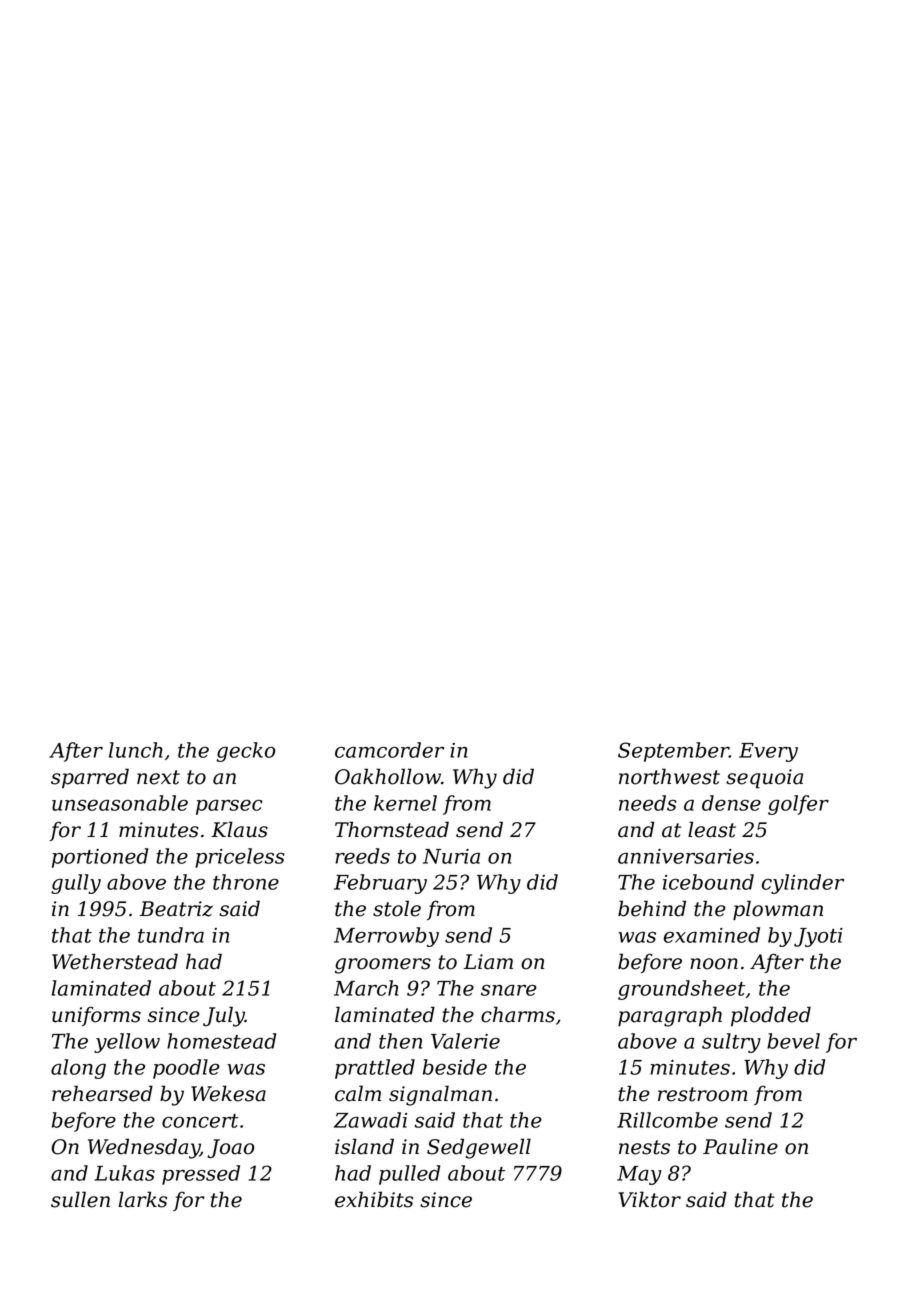  Describe the element at coordinates (397, 908) in the page. I see `stole` at that location.
